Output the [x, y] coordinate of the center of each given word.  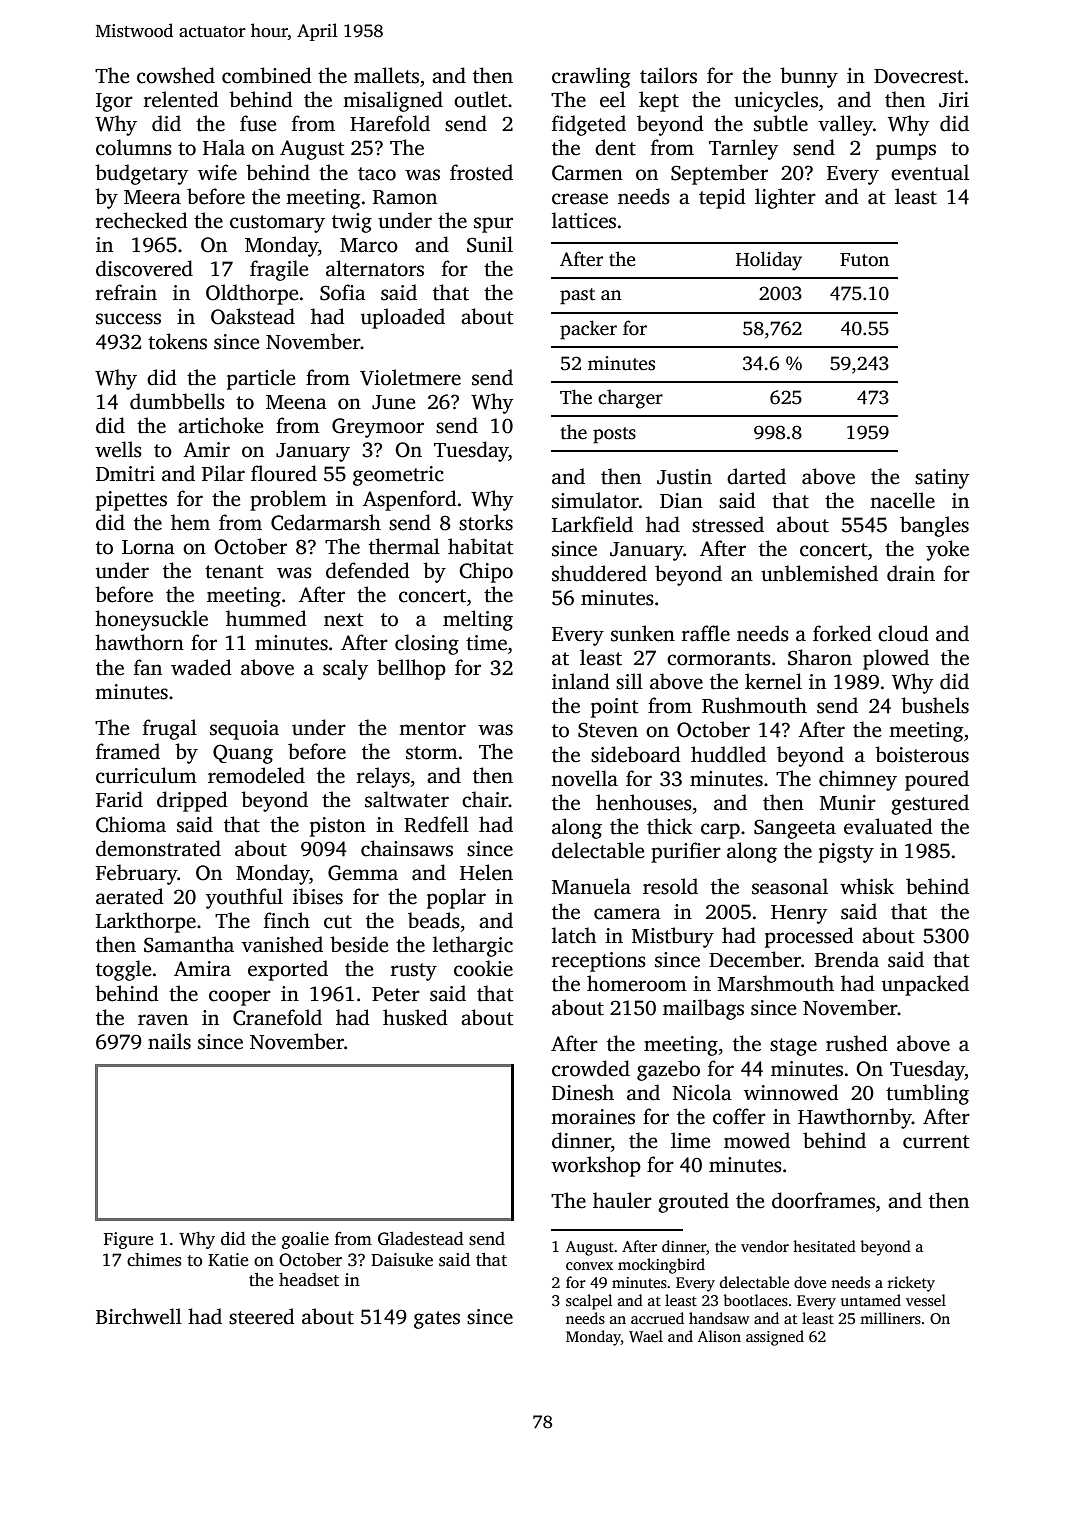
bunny [809, 77]
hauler [622, 1200]
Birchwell [139, 1316]
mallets [386, 75]
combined [267, 75]
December [755, 959]
